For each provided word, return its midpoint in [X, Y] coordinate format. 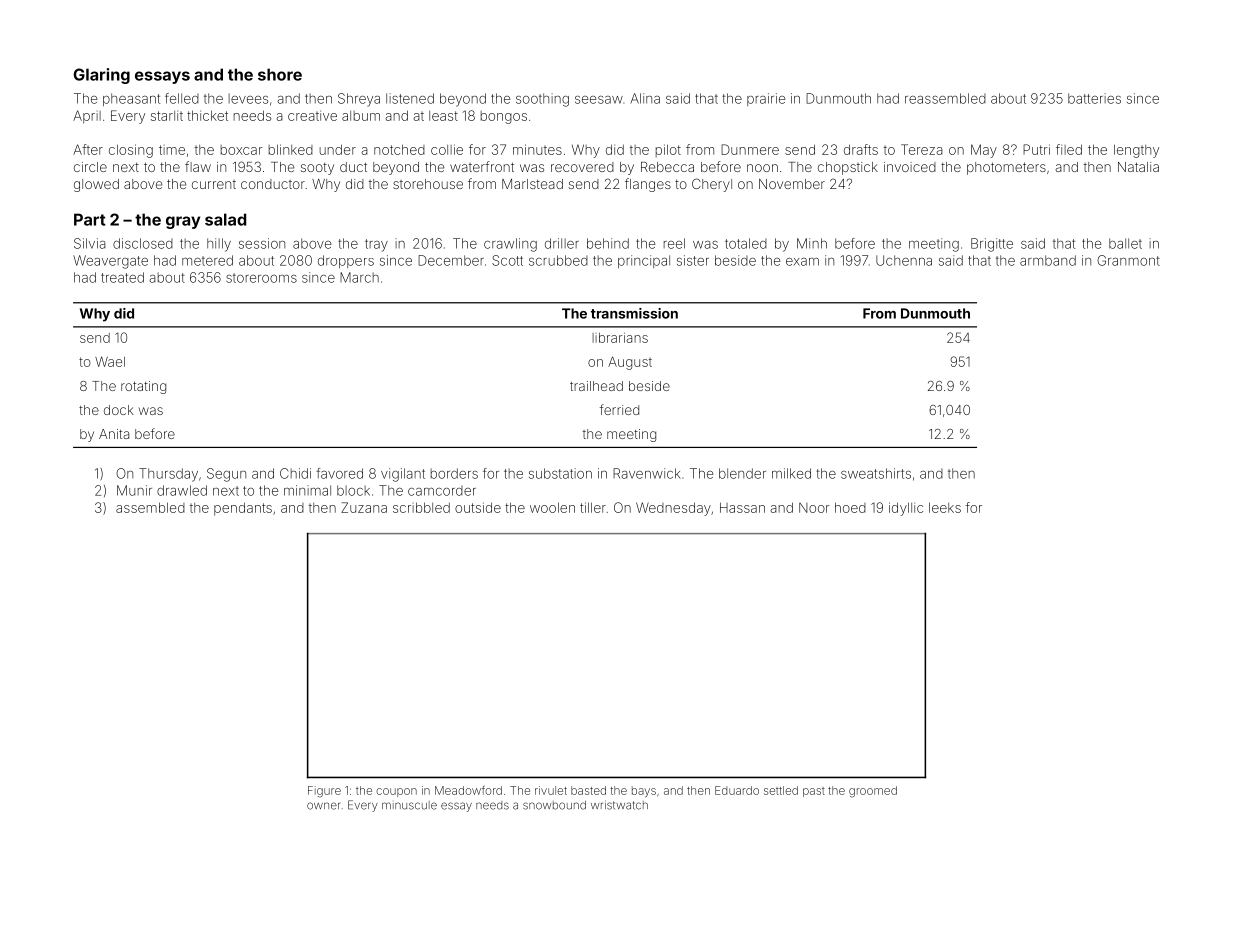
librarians [620, 338]
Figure [324, 792]
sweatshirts [876, 473]
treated [122, 277]
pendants [243, 509]
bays [644, 791]
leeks [945, 507]
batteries [1094, 98]
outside [478, 507]
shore [280, 74]
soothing [542, 100]
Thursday [168, 475]
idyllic [906, 509]
